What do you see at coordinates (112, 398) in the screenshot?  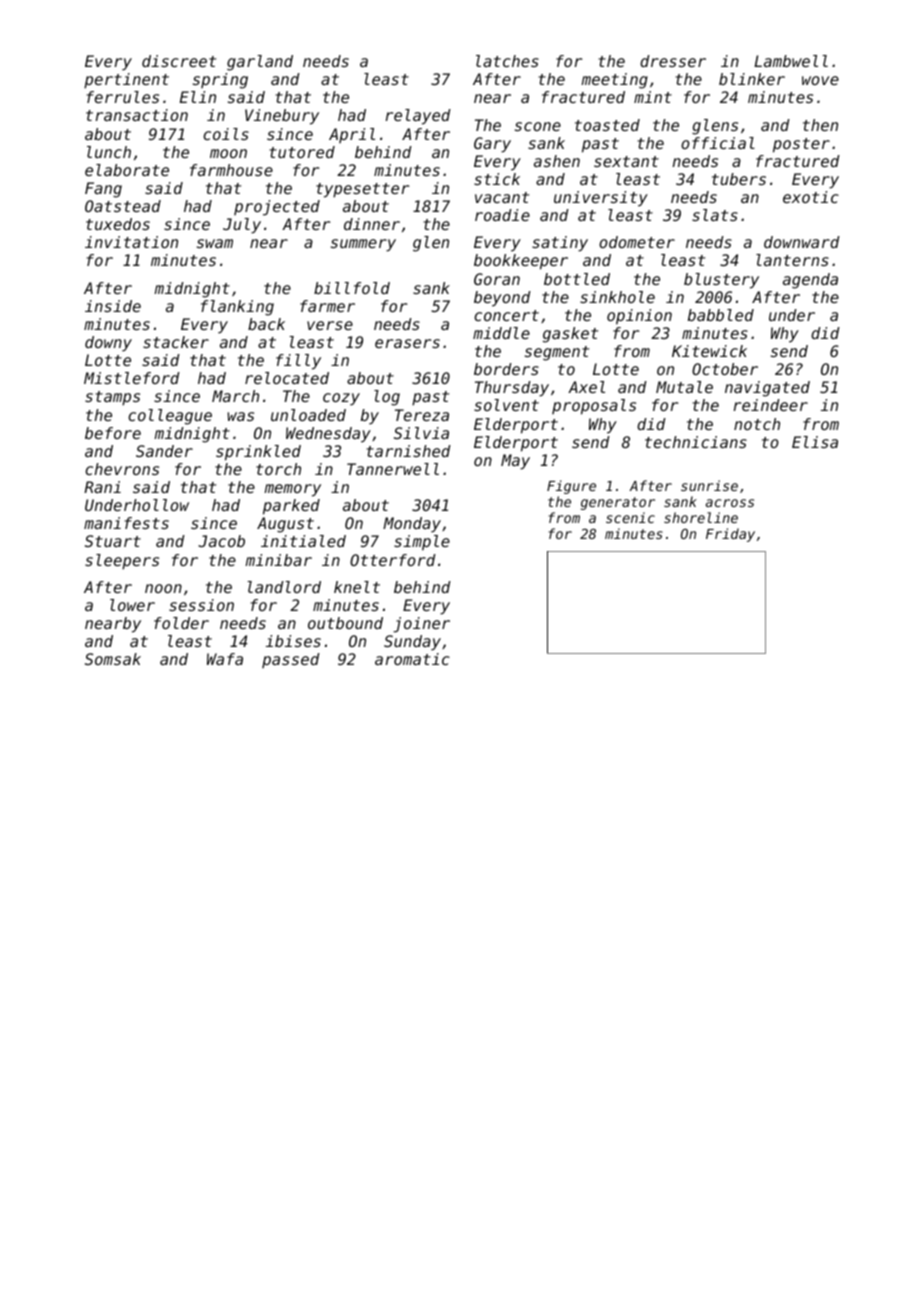 I see `stamps` at bounding box center [112, 398].
